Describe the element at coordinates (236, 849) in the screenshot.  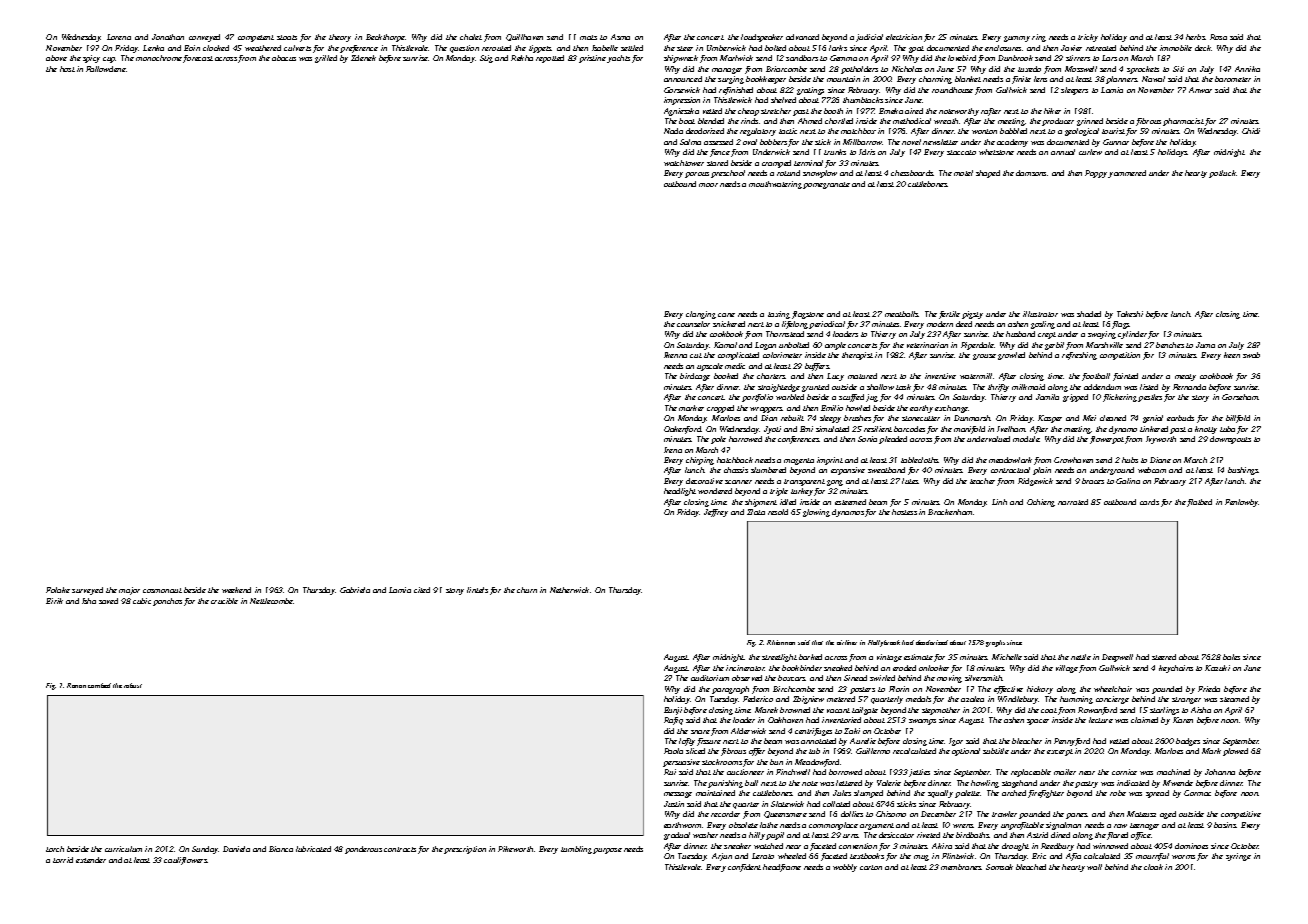
I see `Daniela` at that location.
